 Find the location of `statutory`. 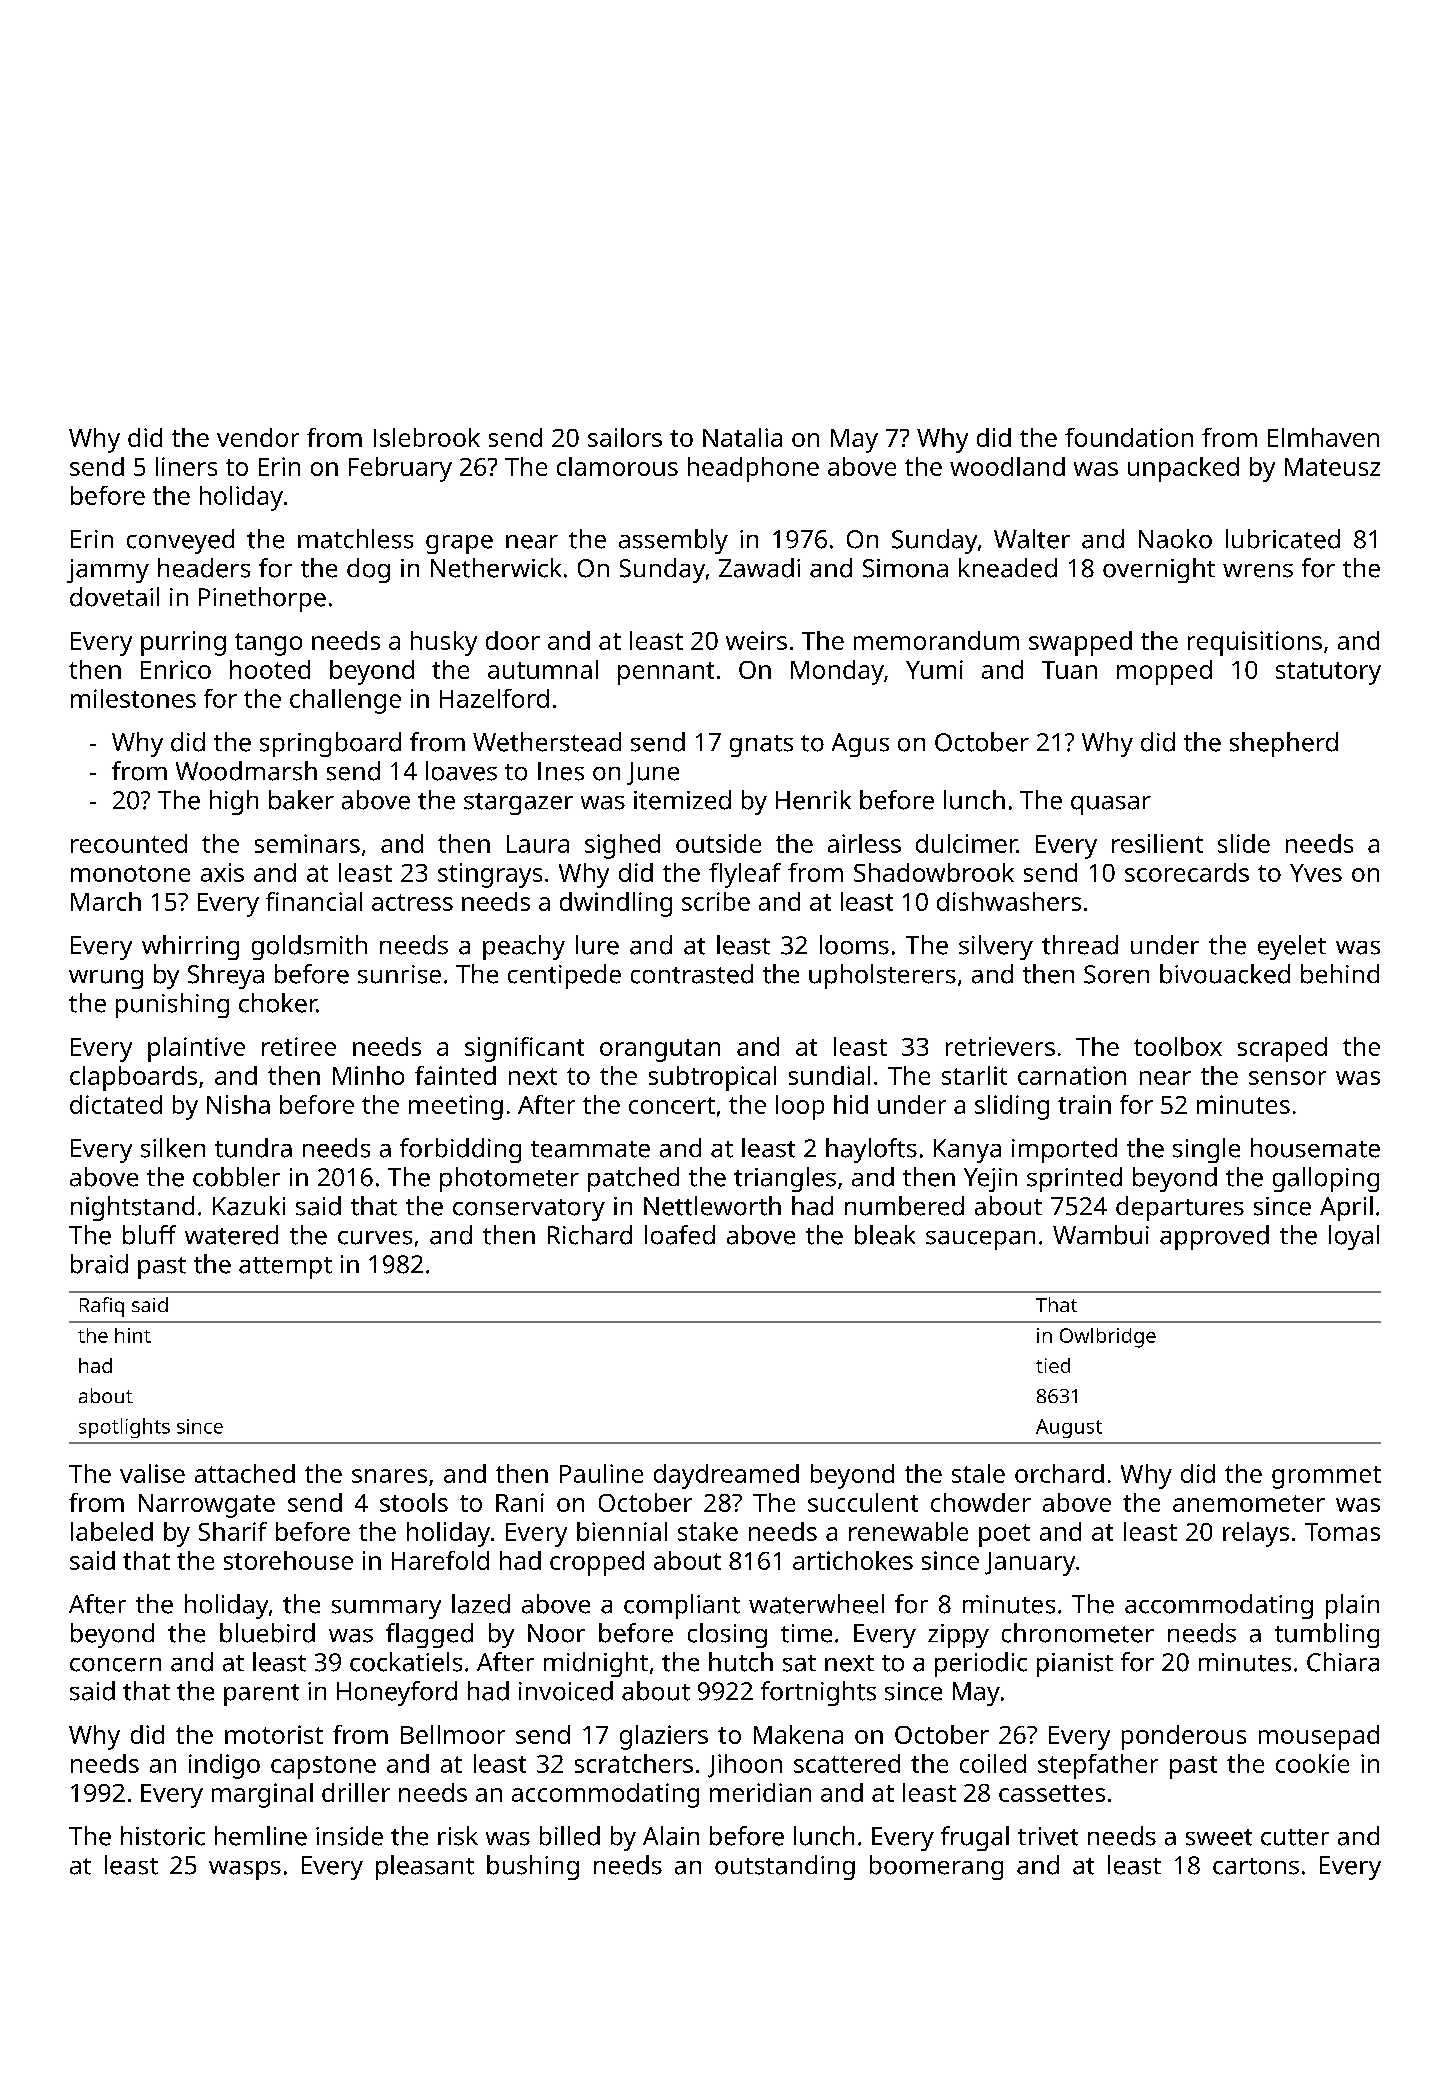

statutory is located at coordinates (1328, 673).
